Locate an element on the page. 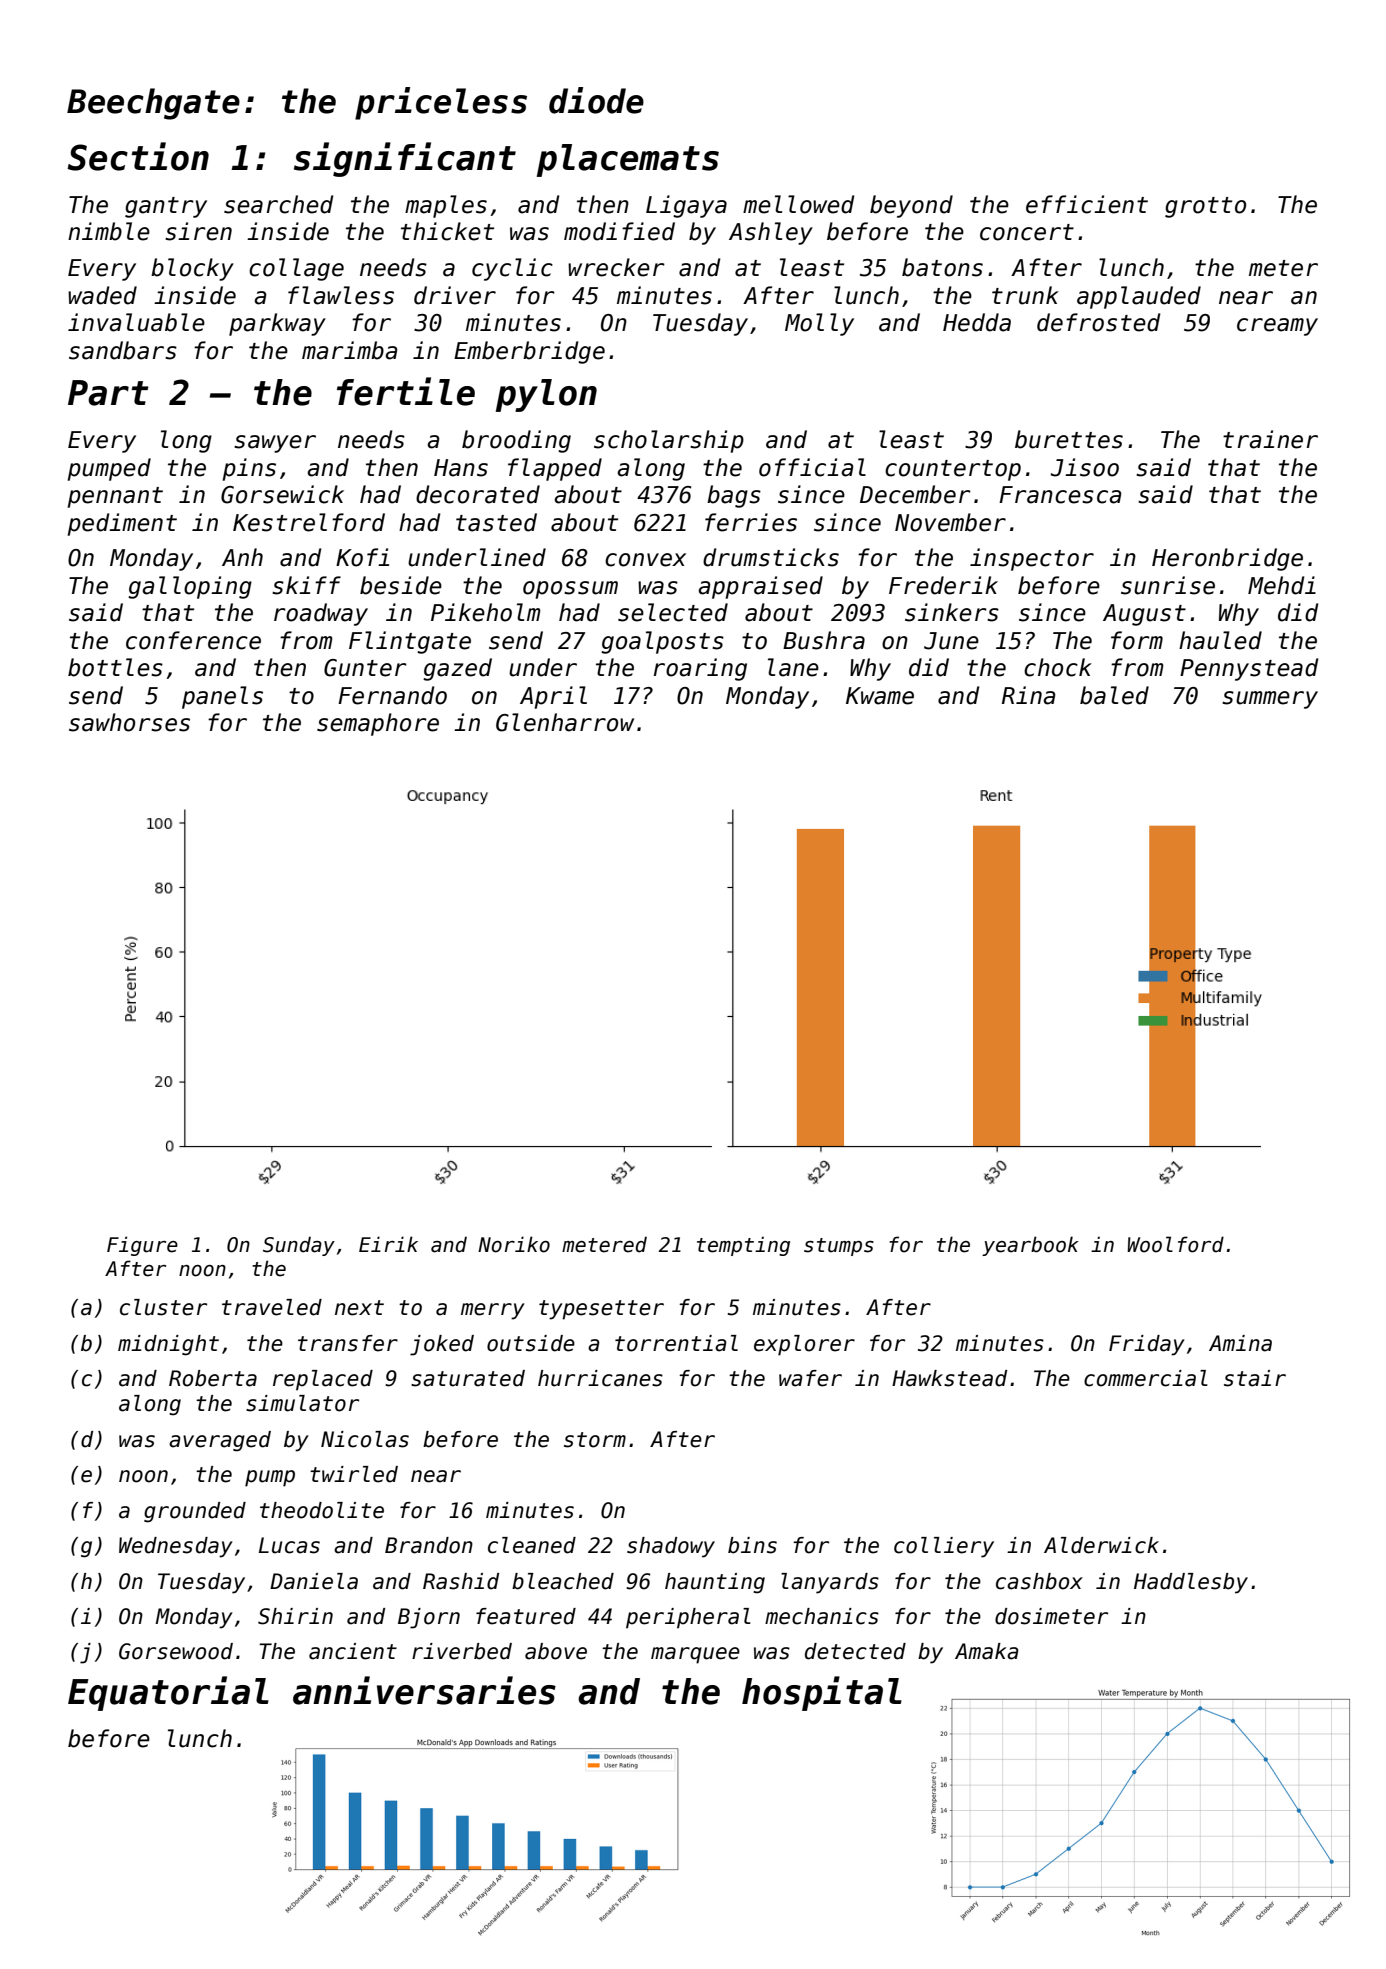 This page has width=1386, height=1969. baled is located at coordinates (1114, 695).
